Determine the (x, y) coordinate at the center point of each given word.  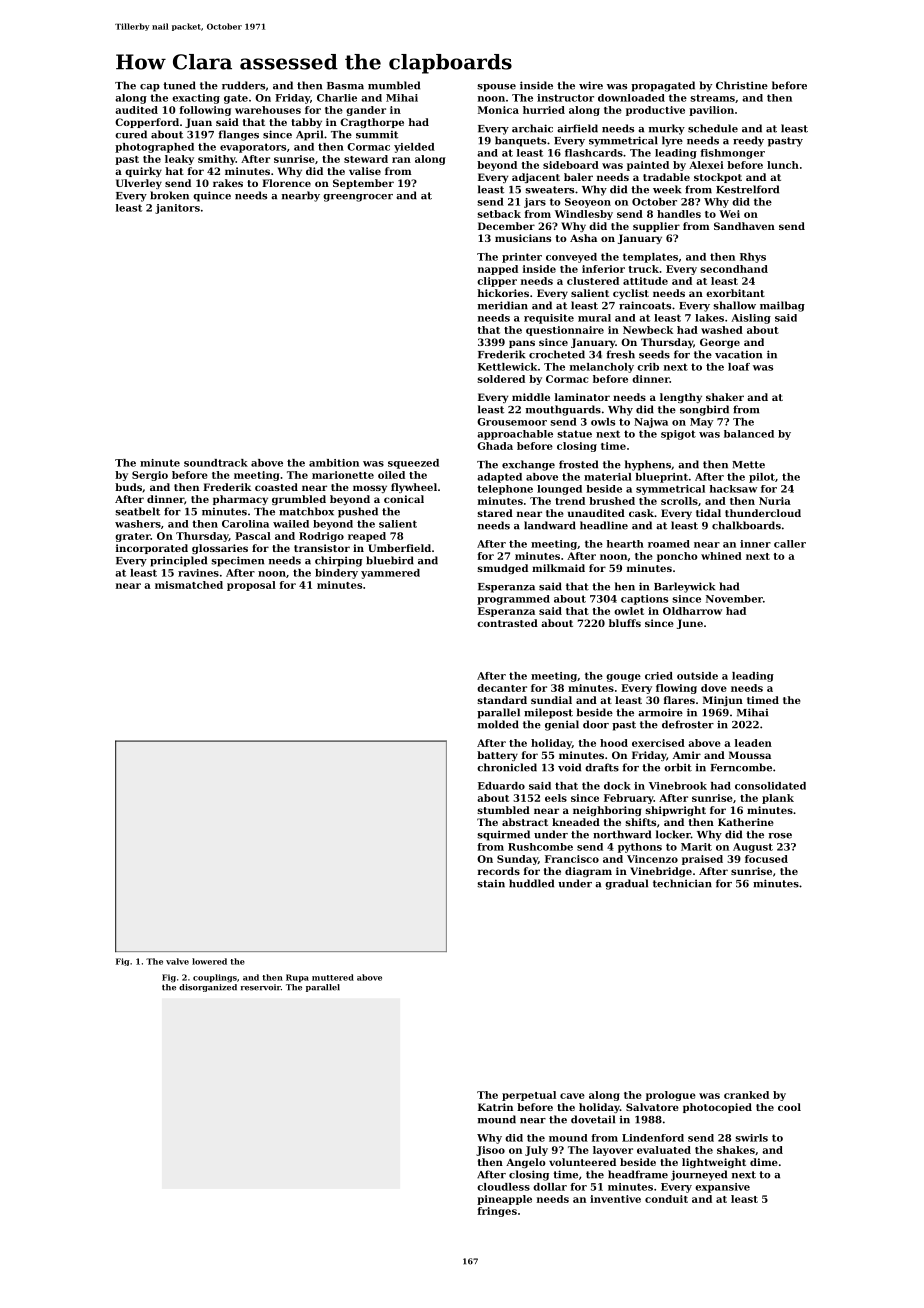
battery (497, 756)
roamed (669, 544)
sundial (551, 700)
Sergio (150, 476)
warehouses (268, 110)
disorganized (208, 988)
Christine (742, 85)
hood (614, 743)
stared (495, 513)
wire (591, 85)
